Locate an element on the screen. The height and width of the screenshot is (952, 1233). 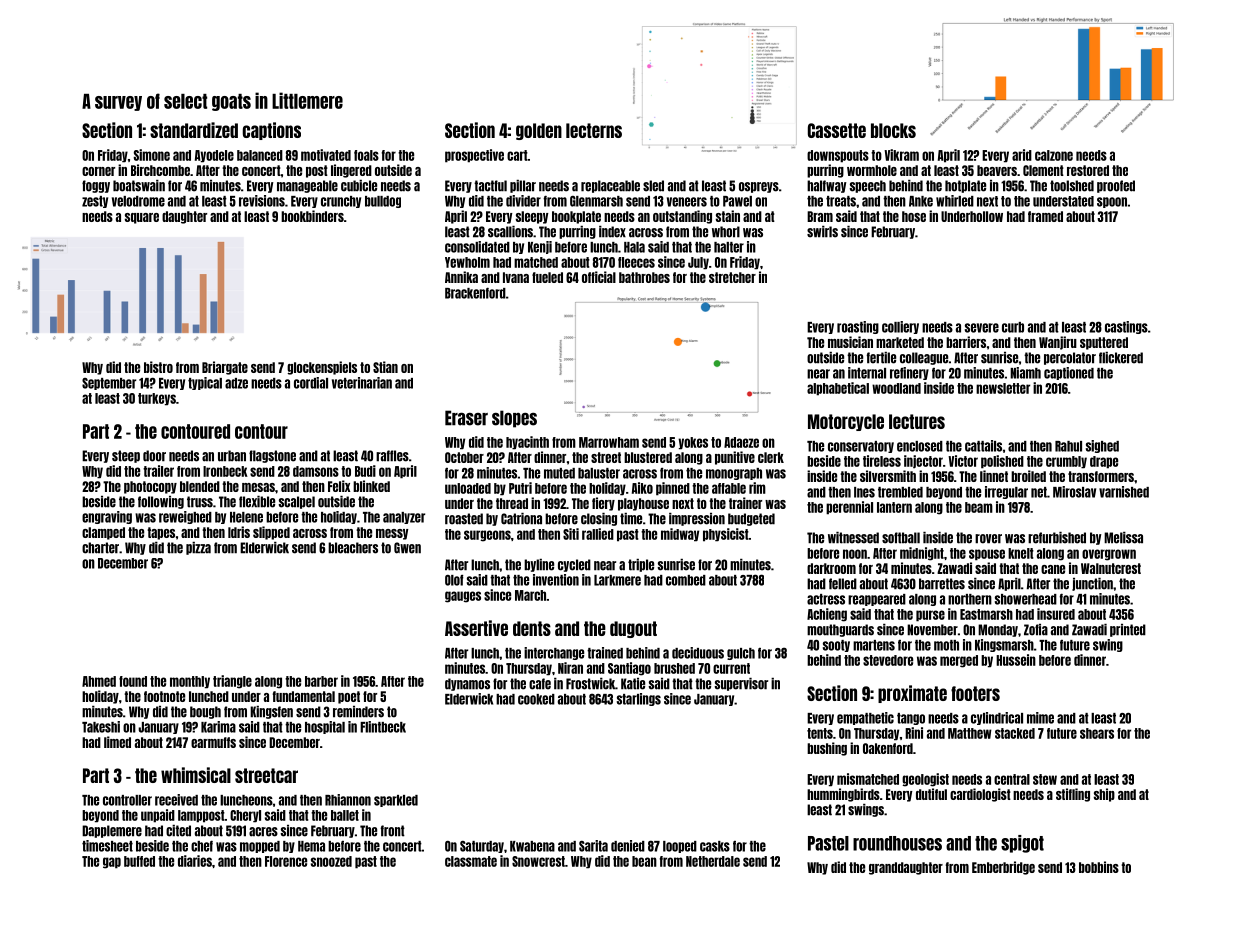
stevedore is located at coordinates (888, 660).
